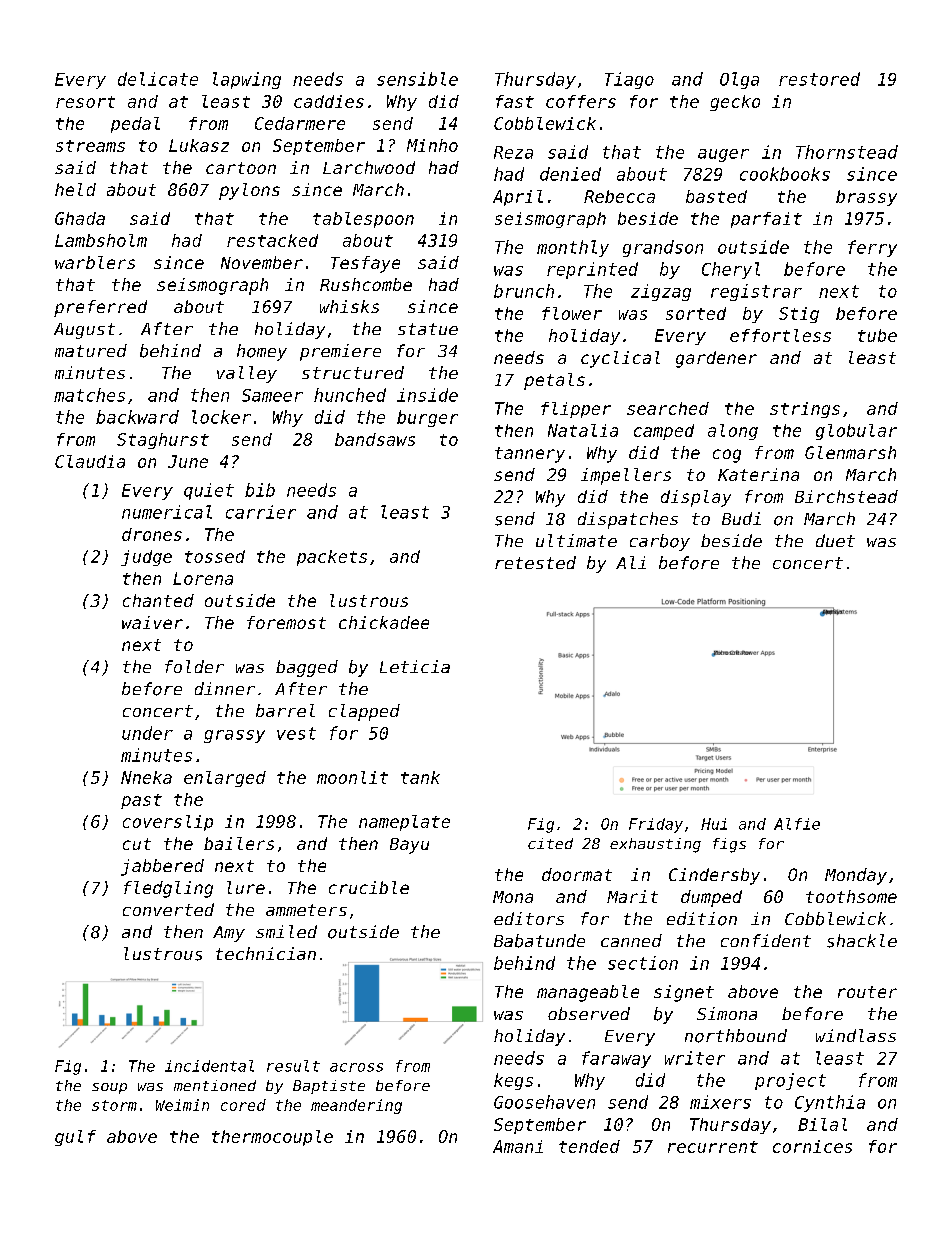 This screenshot has width=952, height=1233. I want to click on pedal, so click(135, 125).
